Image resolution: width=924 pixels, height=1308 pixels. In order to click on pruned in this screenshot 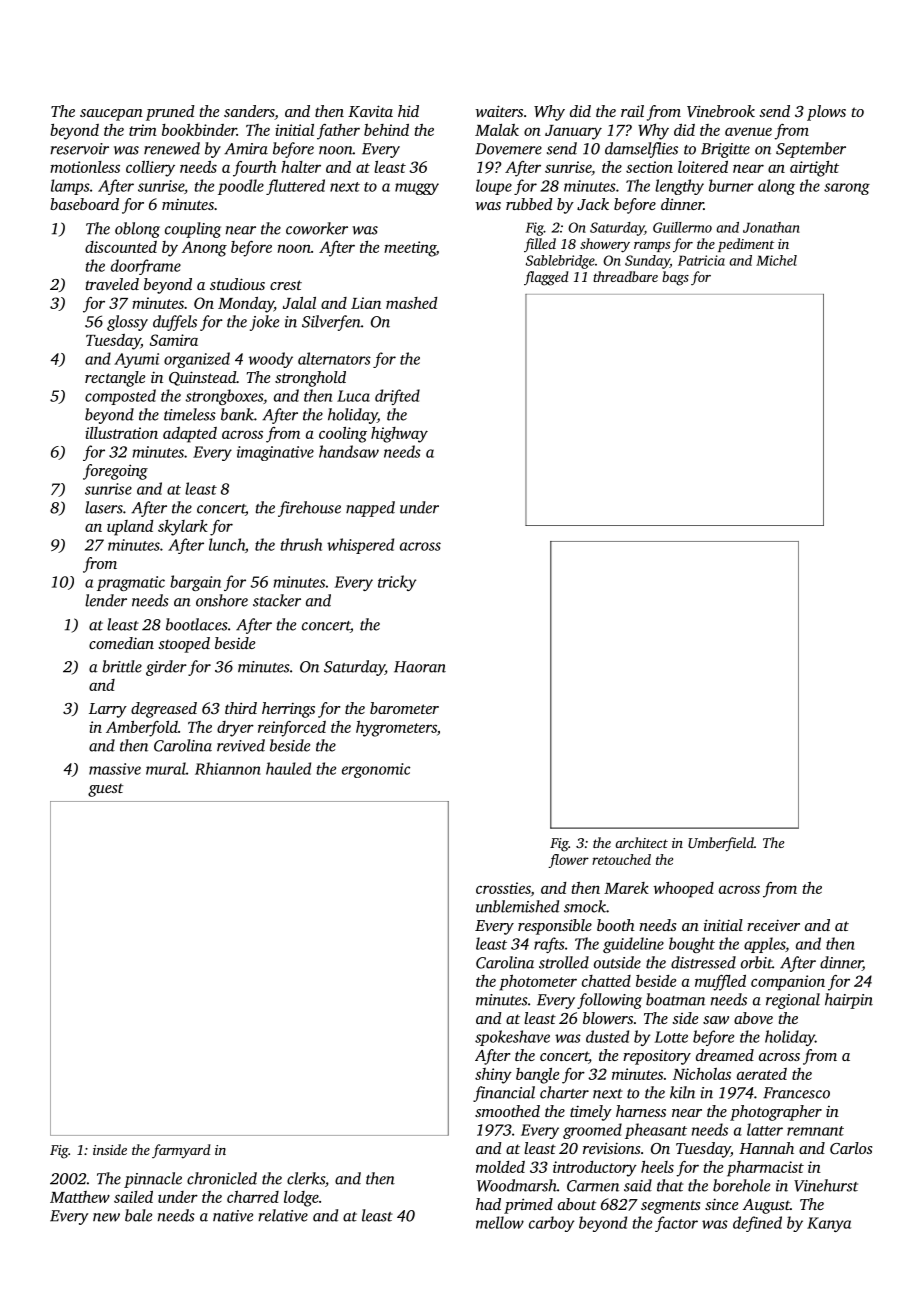, I will do `click(170, 113)`.
